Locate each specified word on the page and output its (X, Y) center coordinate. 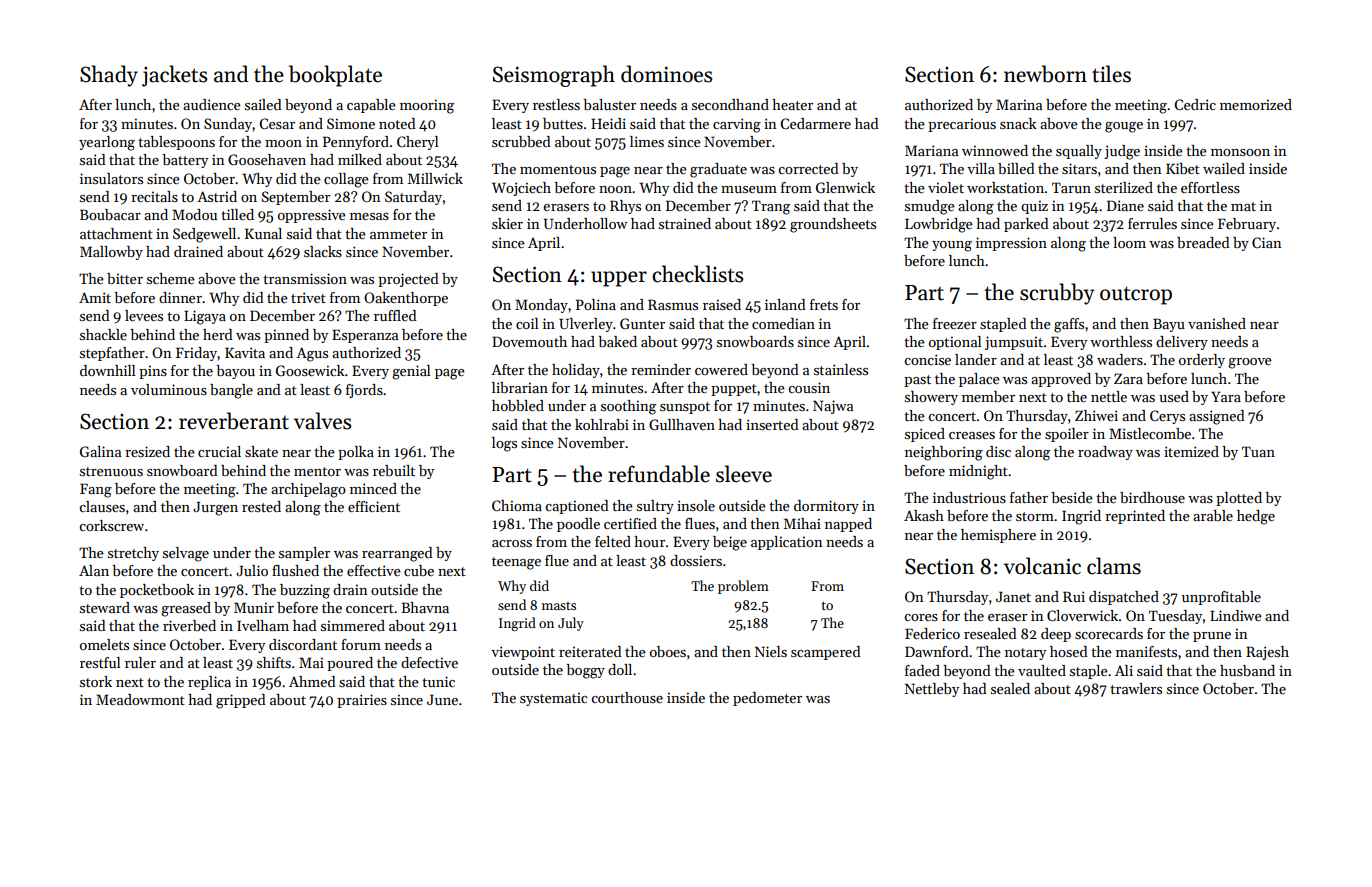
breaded (1203, 242)
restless (556, 104)
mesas (369, 216)
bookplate (335, 76)
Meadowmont (140, 699)
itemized (1191, 451)
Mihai (802, 523)
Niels (771, 651)
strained (685, 223)
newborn (1045, 74)
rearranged (397, 554)
